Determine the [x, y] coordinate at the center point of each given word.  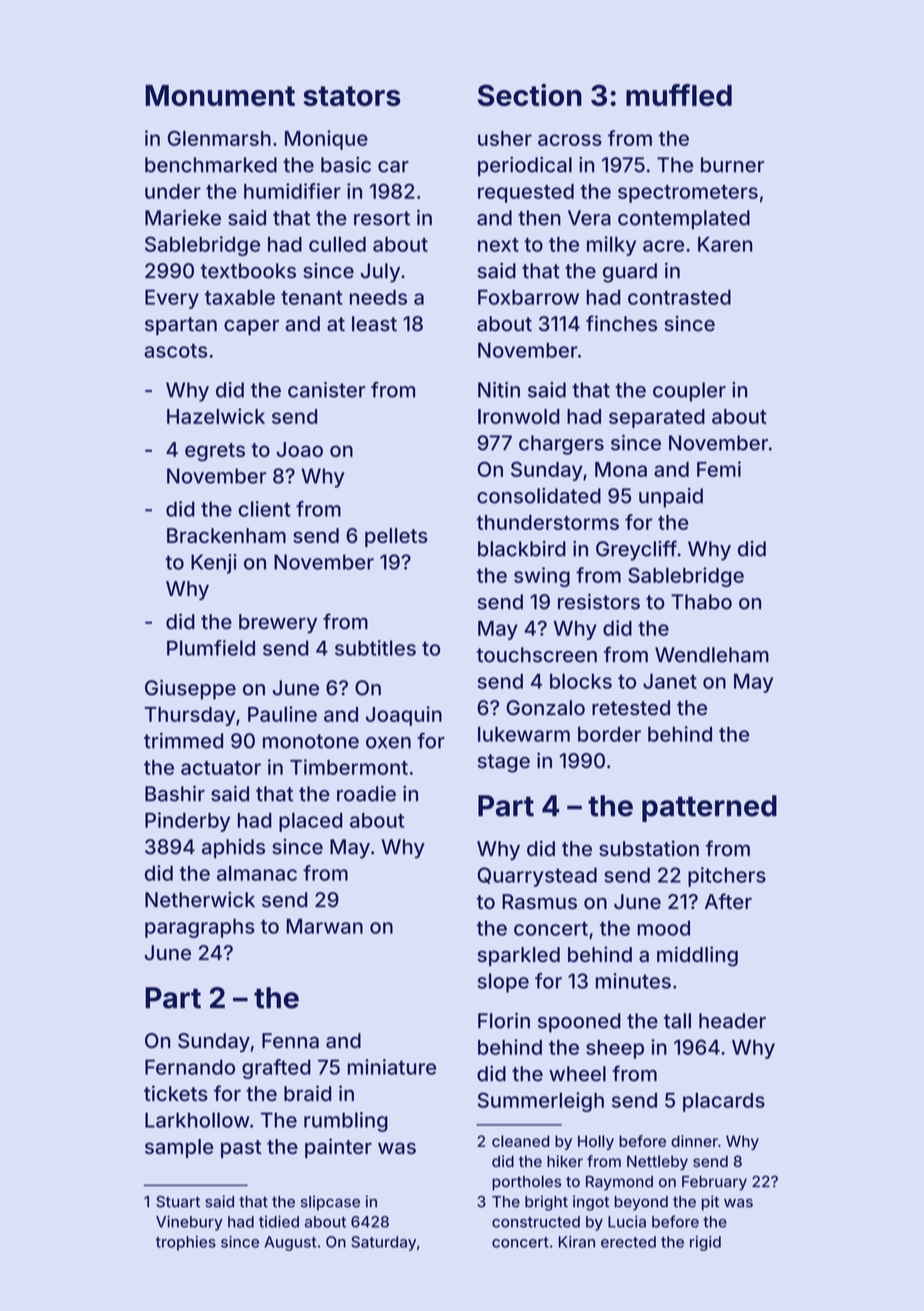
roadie [366, 794]
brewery [278, 624]
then [539, 218]
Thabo [701, 602]
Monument [220, 95]
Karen [725, 244]
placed [310, 822]
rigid [705, 1243]
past [241, 1149]
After [728, 901]
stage [503, 763]
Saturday [383, 1243]
